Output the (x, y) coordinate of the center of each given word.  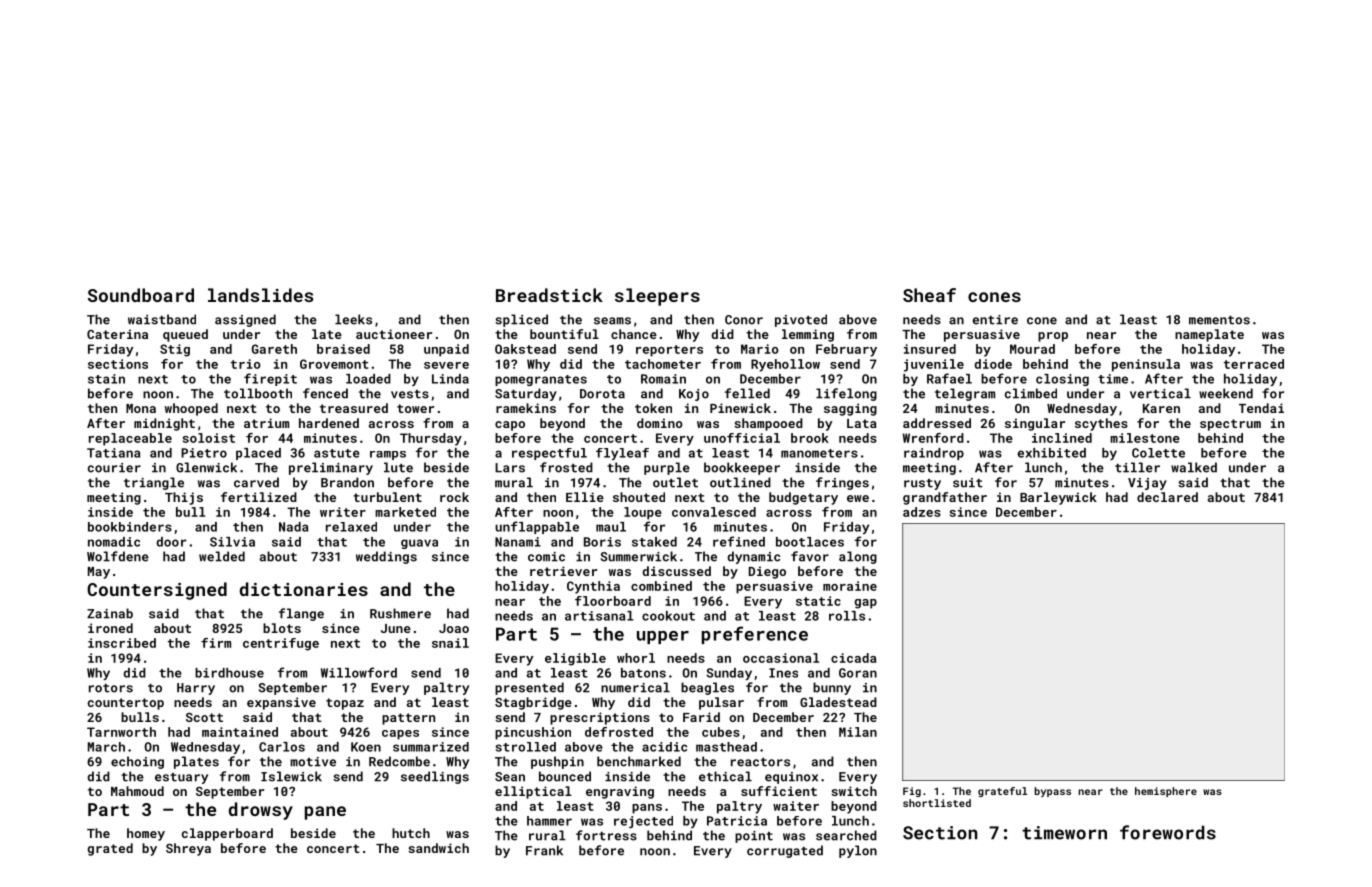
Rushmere (400, 613)
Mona (141, 408)
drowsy (261, 811)
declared (1167, 497)
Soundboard (141, 295)
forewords (1168, 832)
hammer (549, 821)
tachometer (663, 364)
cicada (853, 658)
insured (930, 349)
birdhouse (229, 673)
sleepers (657, 297)
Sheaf (929, 295)
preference (755, 635)
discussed (676, 571)
